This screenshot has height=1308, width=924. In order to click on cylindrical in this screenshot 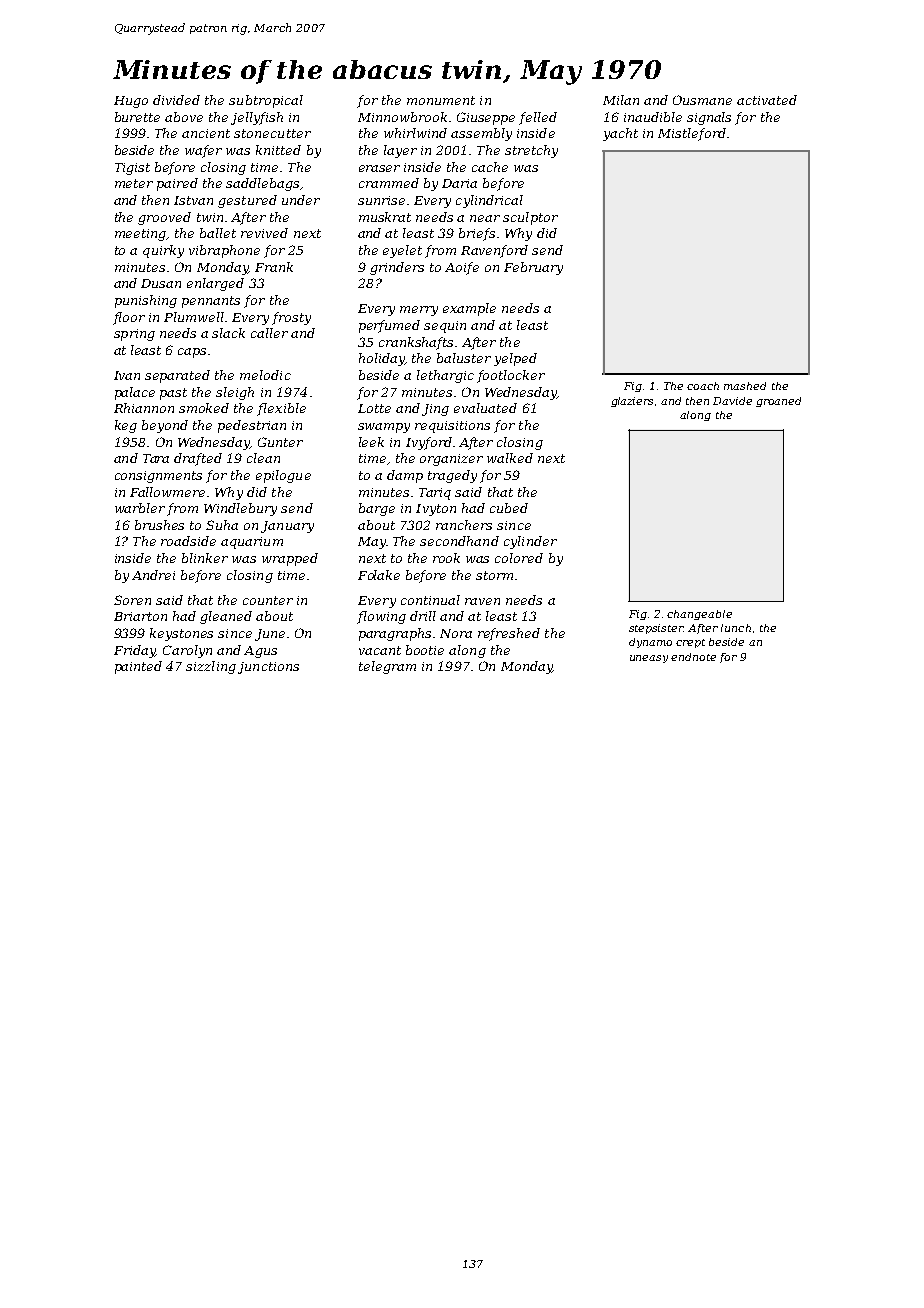, I will do `click(489, 201)`.
